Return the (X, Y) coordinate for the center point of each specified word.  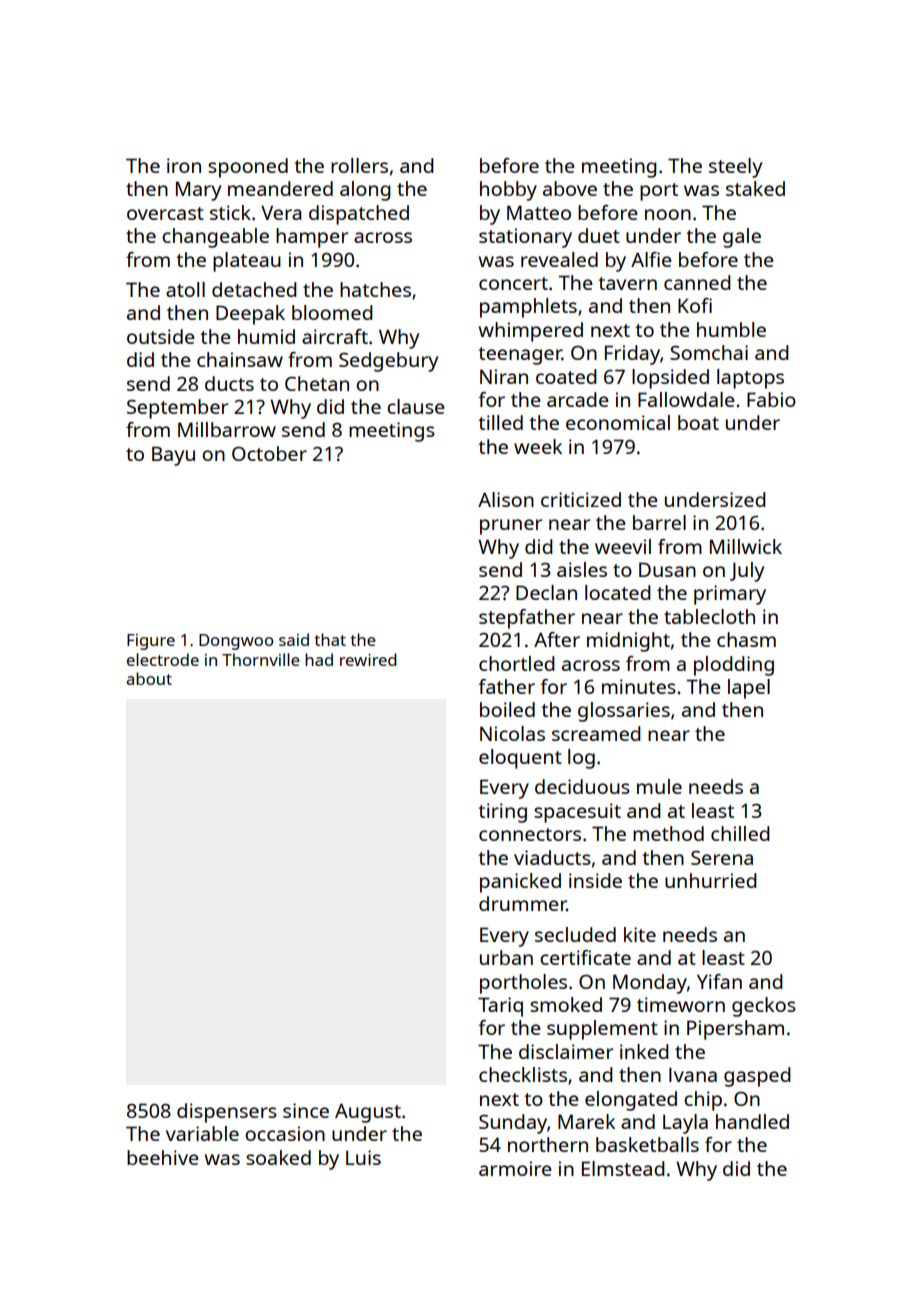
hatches (375, 289)
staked (755, 188)
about (149, 678)
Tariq (500, 1007)
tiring (502, 813)
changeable (215, 238)
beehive (163, 1157)
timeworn (681, 1004)
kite (640, 934)
